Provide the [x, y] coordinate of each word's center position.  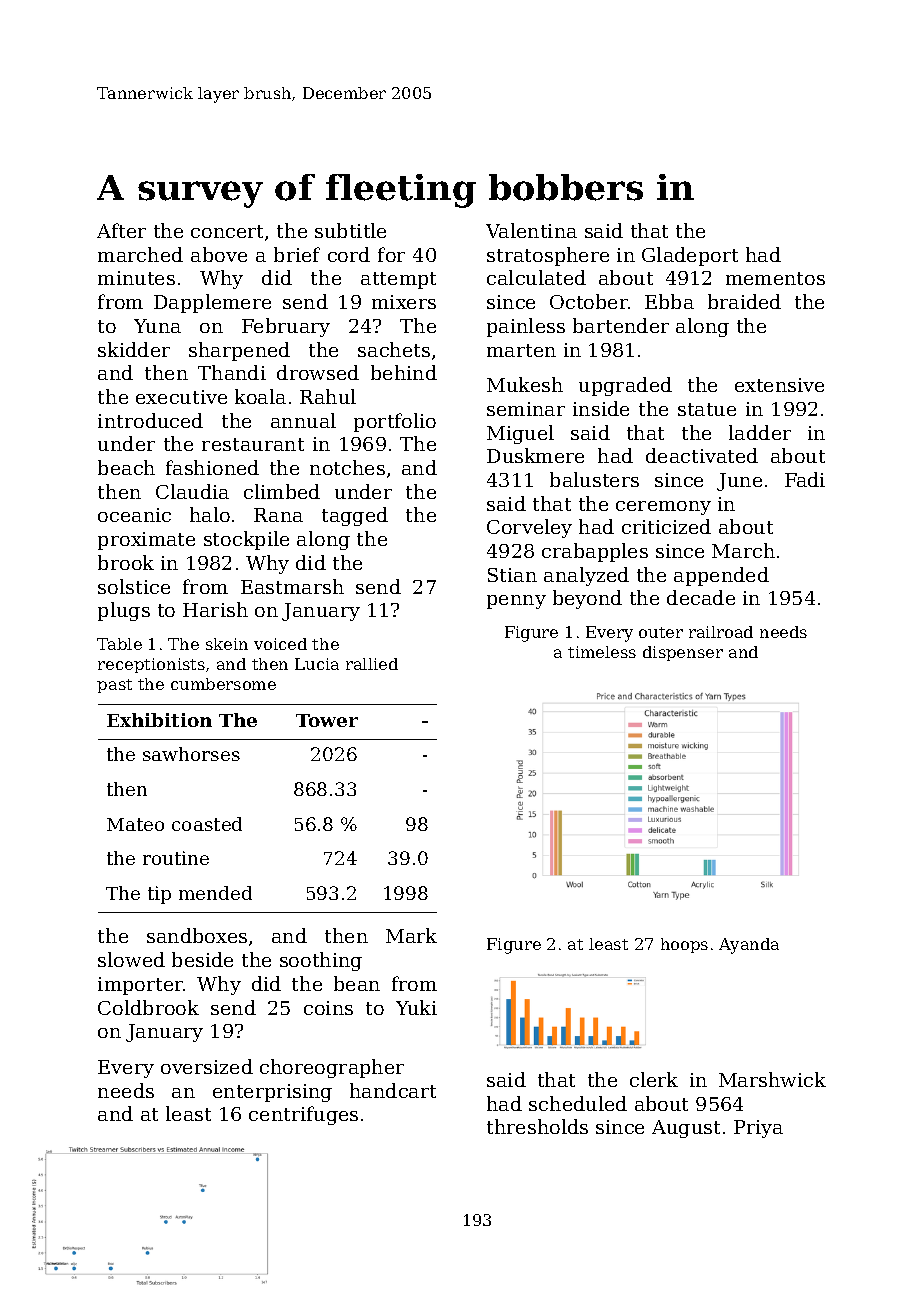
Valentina [531, 230]
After [121, 230]
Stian [512, 575]
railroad [721, 632]
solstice [134, 586]
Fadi [805, 479]
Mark [411, 935]
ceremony [663, 508]
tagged [355, 516]
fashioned [212, 467]
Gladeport [690, 256]
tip [159, 895]
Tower [327, 720]
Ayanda [749, 946]
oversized [207, 1066]
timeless [602, 652]
